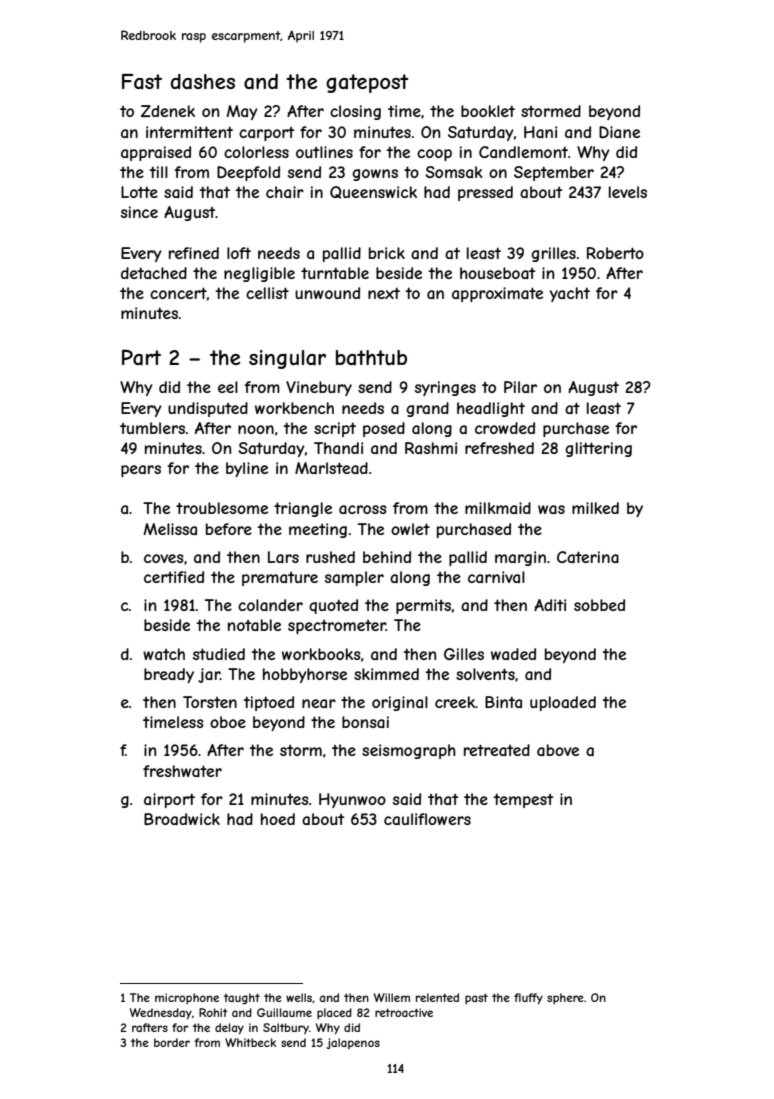 Image resolution: width=774 pixels, height=1099 pixels. What do you see at coordinates (283, 557) in the image?
I see `Lars` at bounding box center [283, 557].
